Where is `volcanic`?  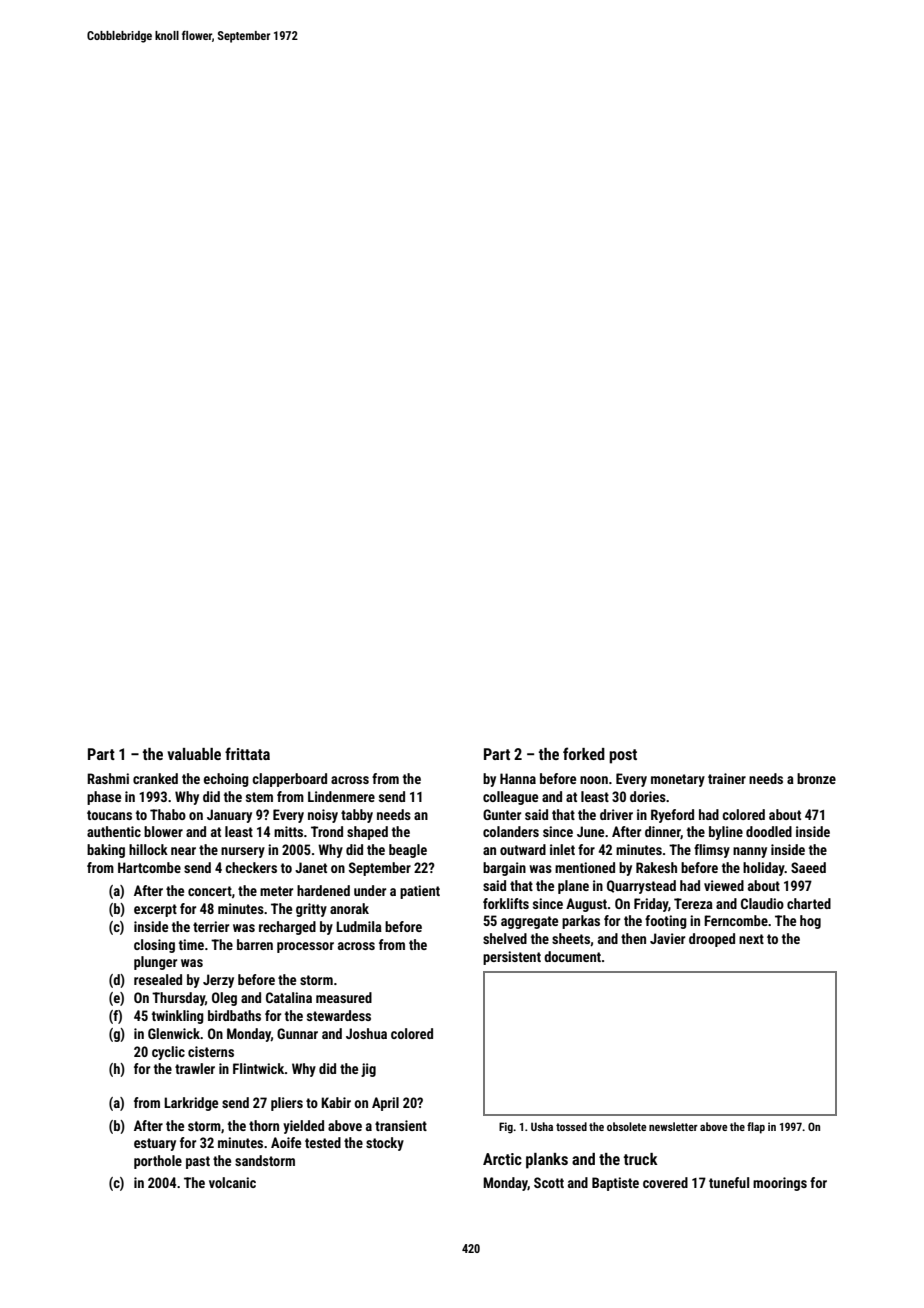 volcanic is located at coordinates (232, 1182).
